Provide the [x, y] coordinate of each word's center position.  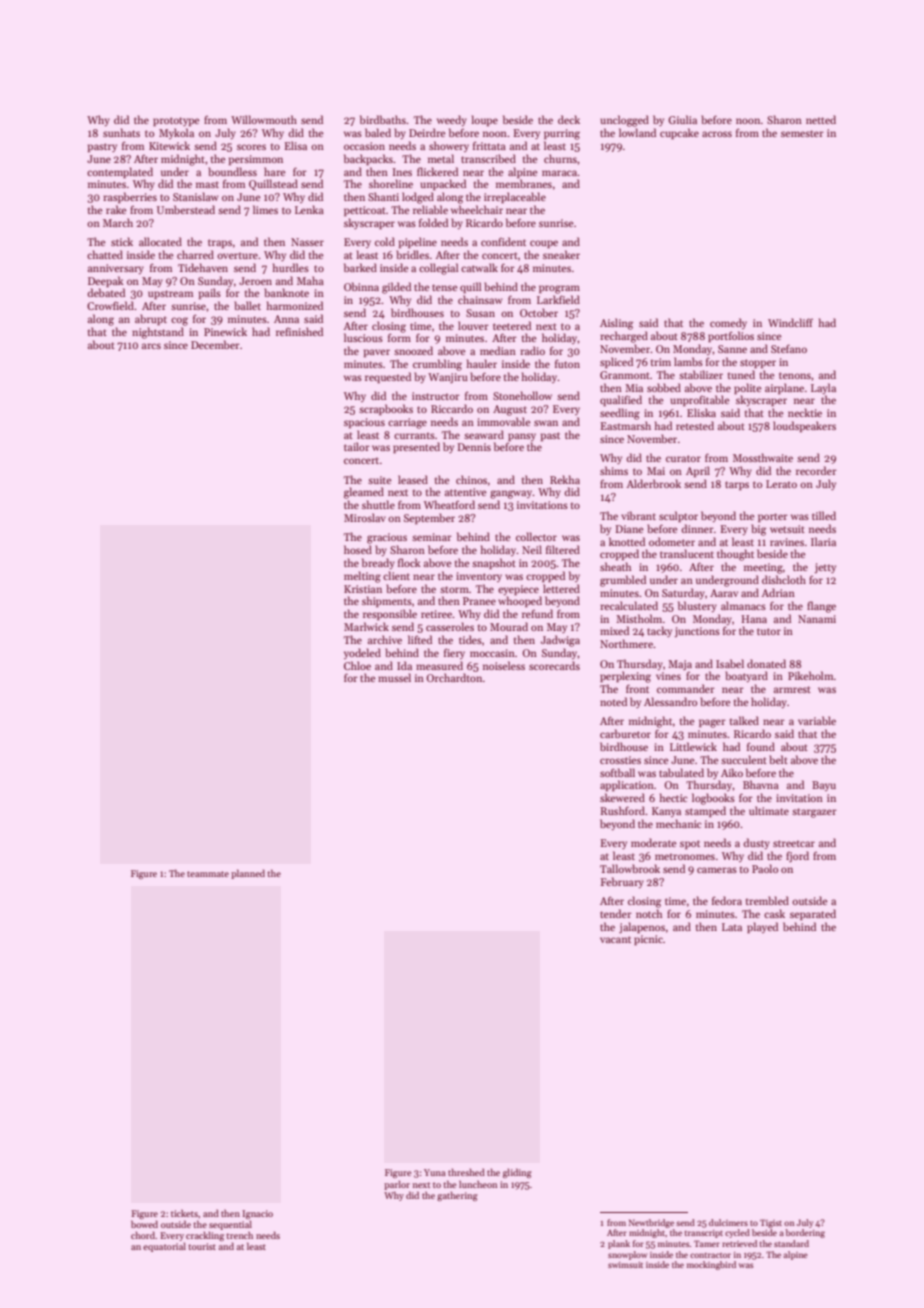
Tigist [771, 1223]
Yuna [435, 1172]
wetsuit [787, 529]
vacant [615, 939]
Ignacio [257, 1214]
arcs [151, 346]
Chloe [357, 665]
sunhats [121, 132]
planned [248, 874]
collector [536, 536]
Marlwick [366, 626]
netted [821, 119]
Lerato [781, 484]
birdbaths [383, 119]
